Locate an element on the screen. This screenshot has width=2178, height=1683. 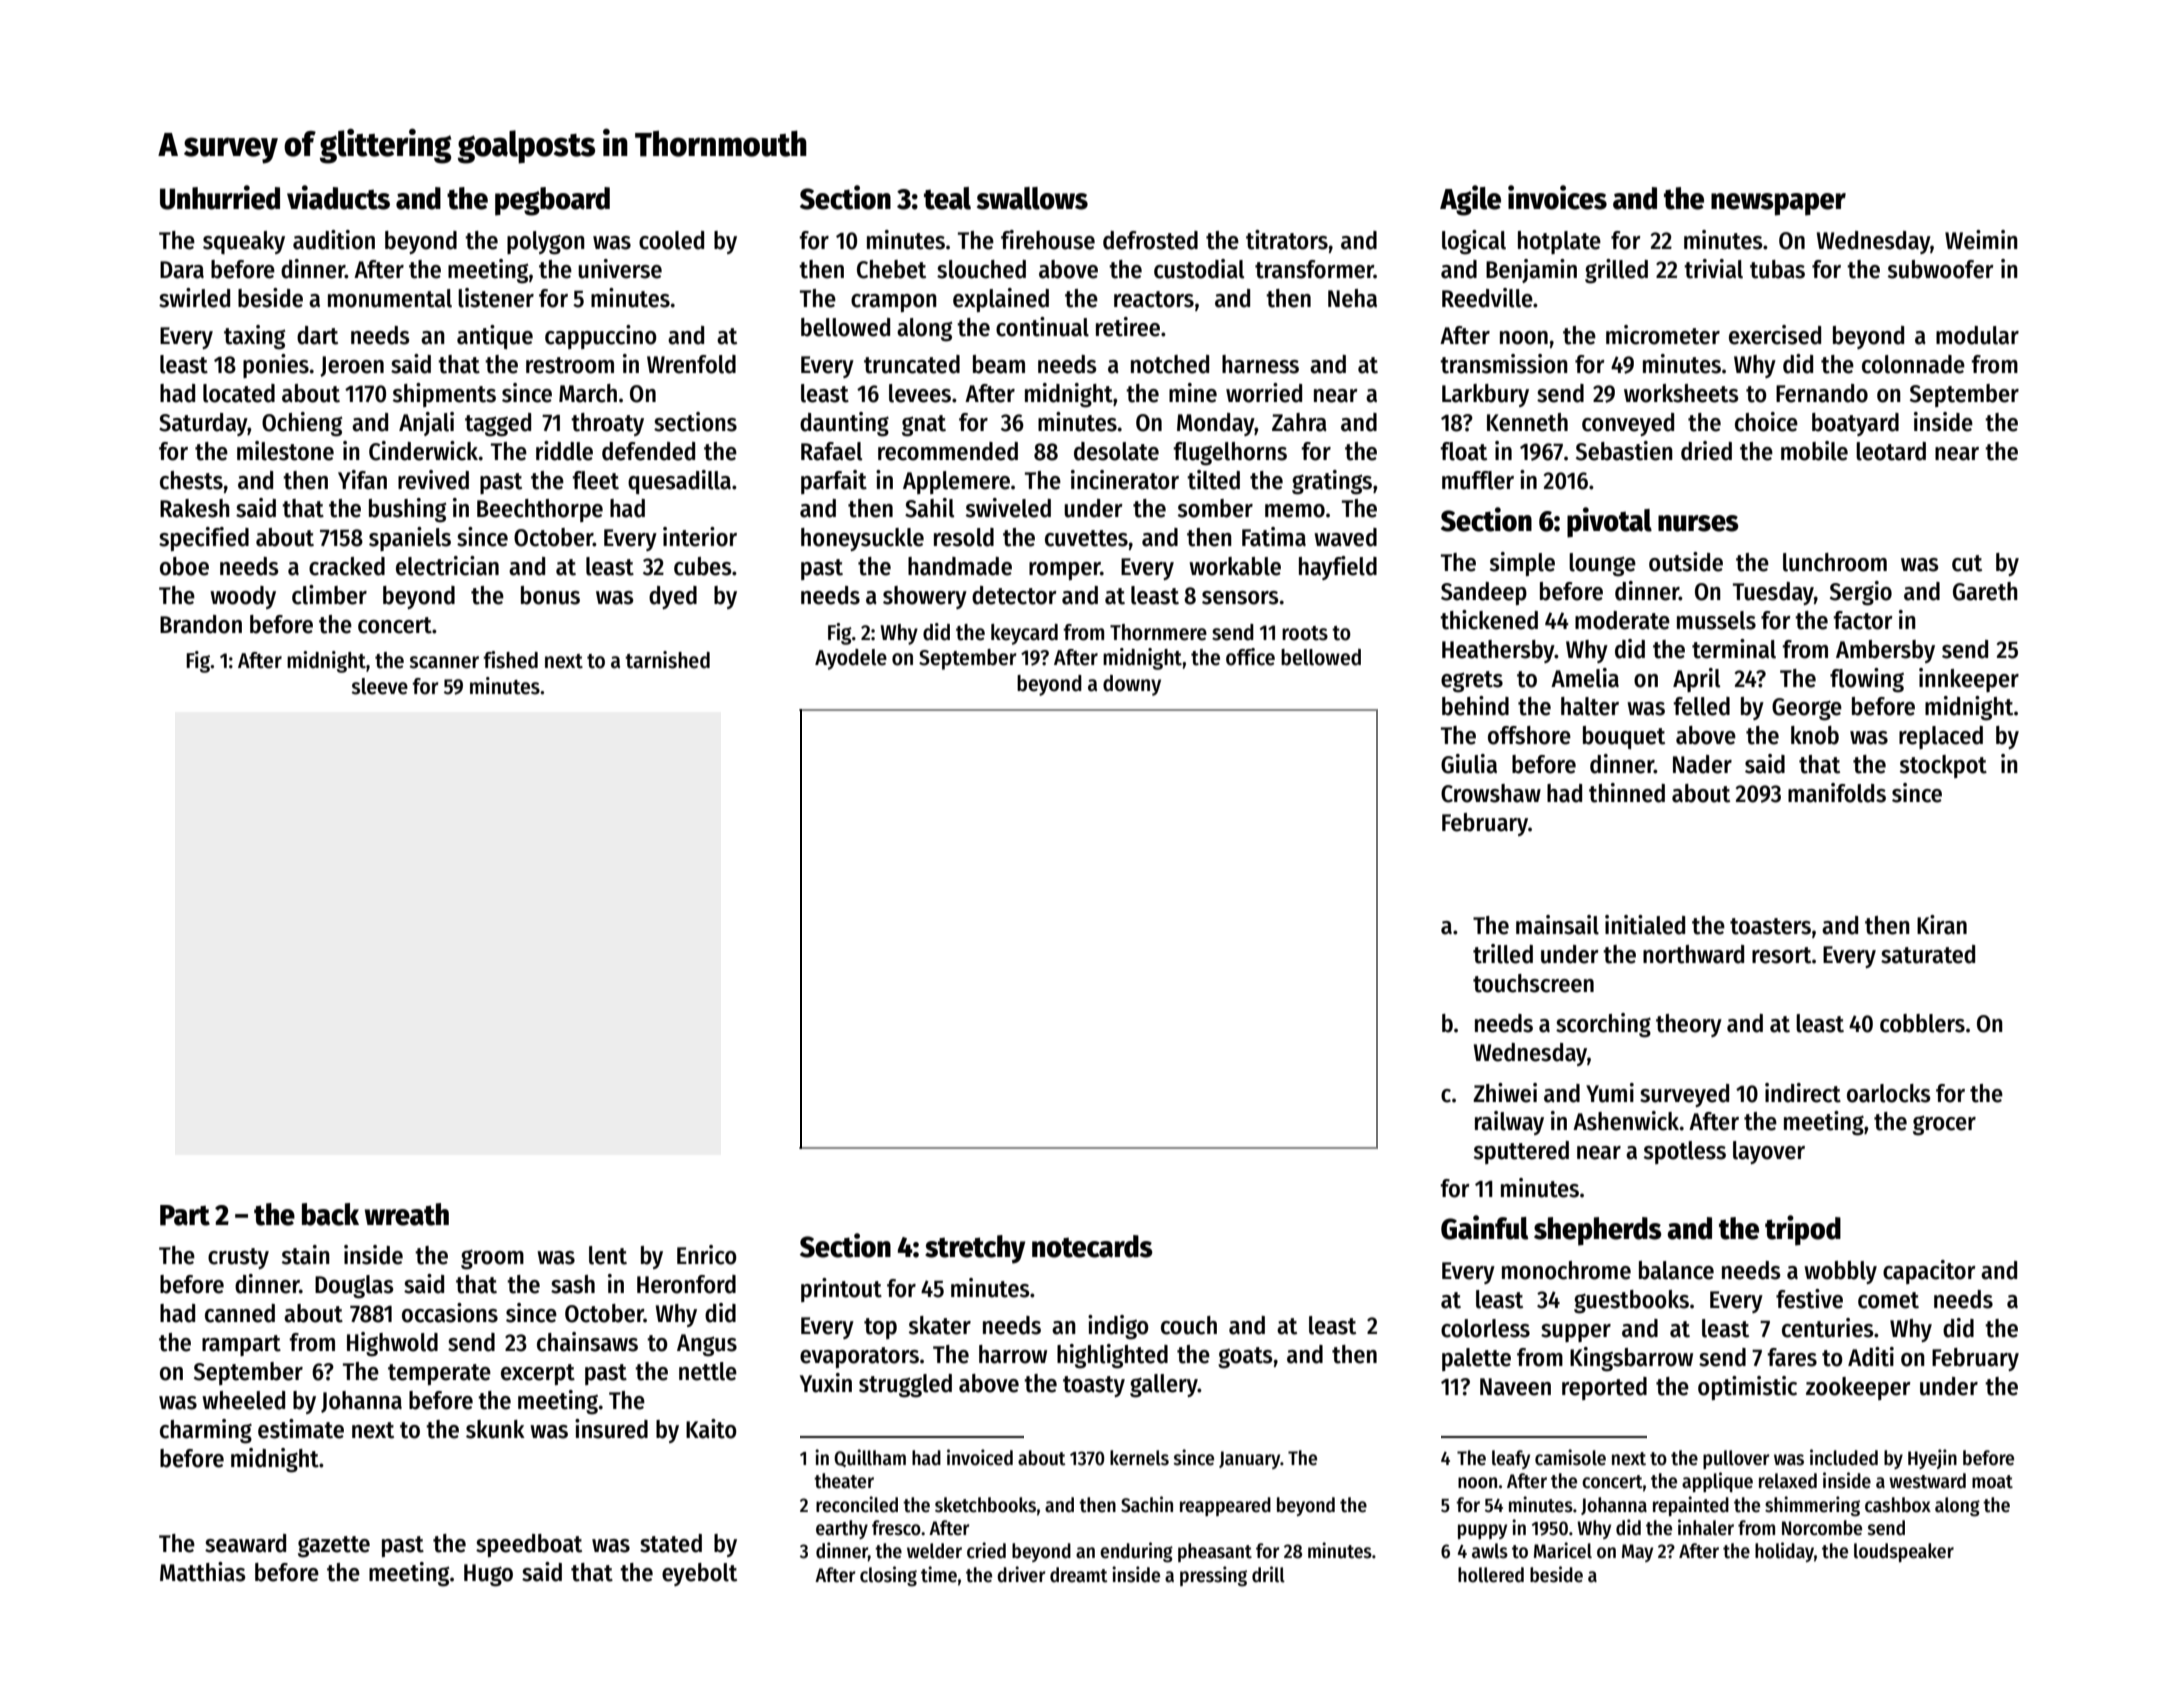
capacitor is located at coordinates (1929, 1272).
